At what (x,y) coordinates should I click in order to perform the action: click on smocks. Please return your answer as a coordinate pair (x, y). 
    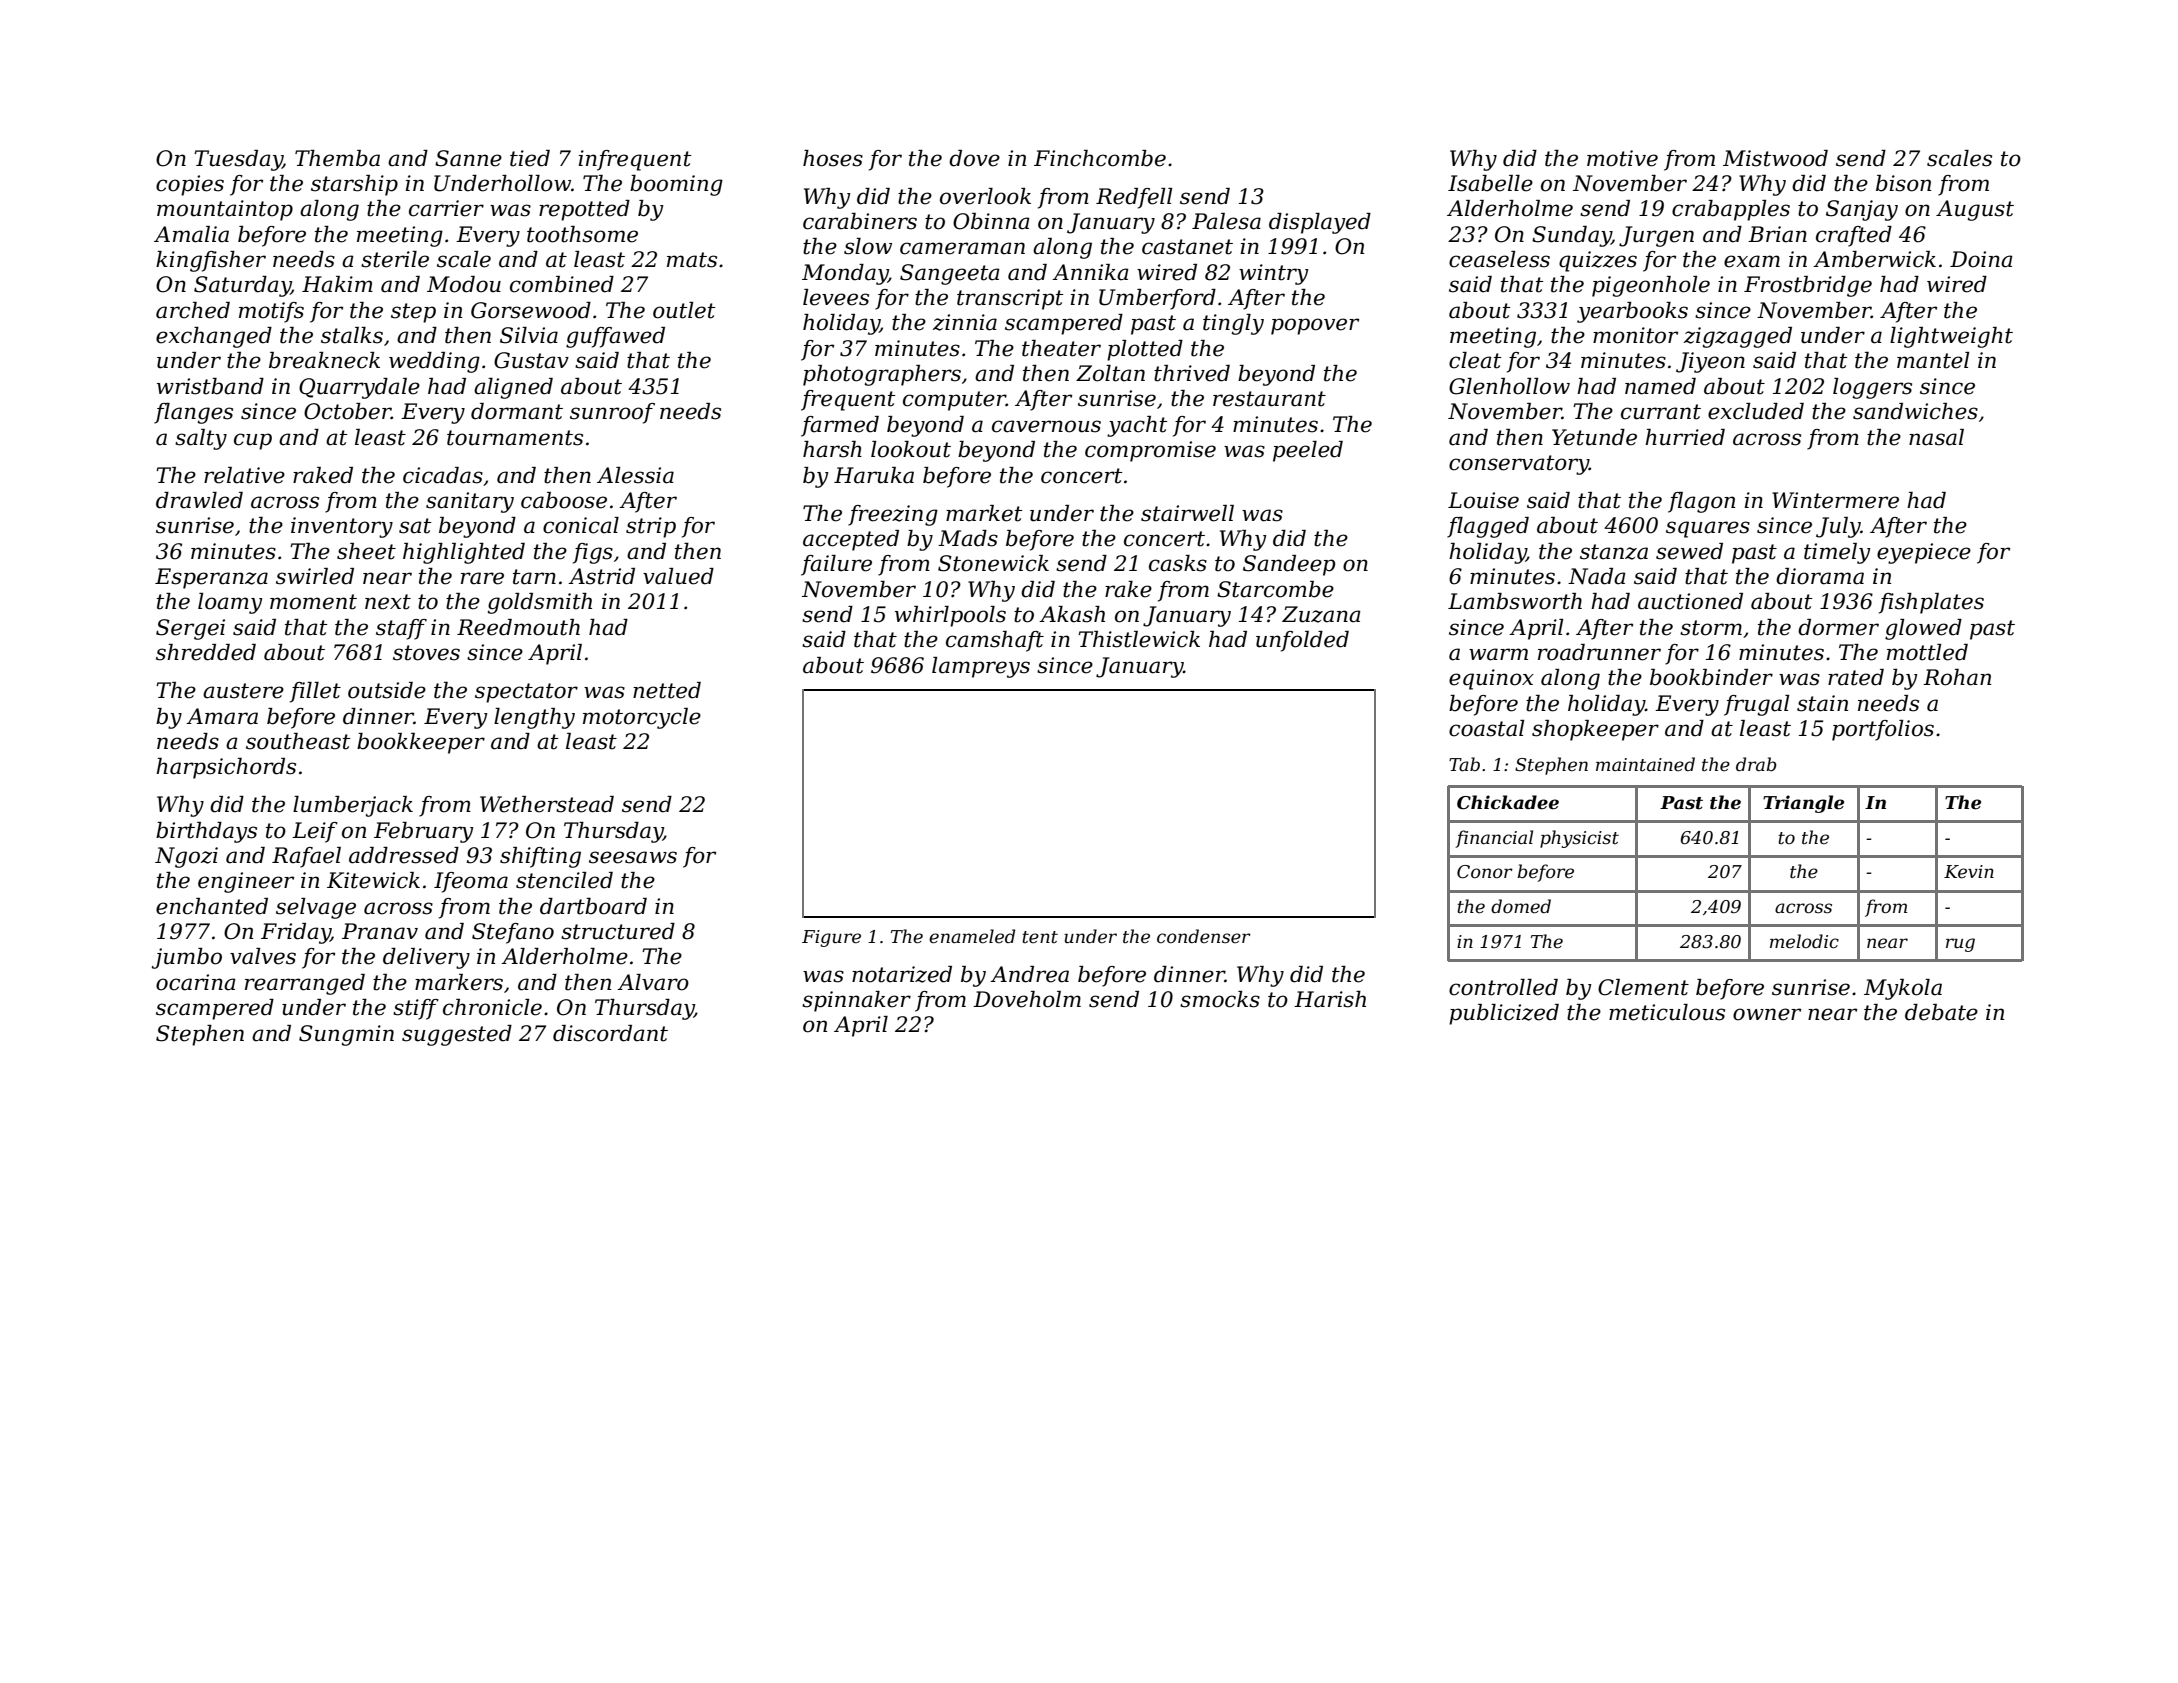
    Looking at the image, I should click on (1220, 999).
